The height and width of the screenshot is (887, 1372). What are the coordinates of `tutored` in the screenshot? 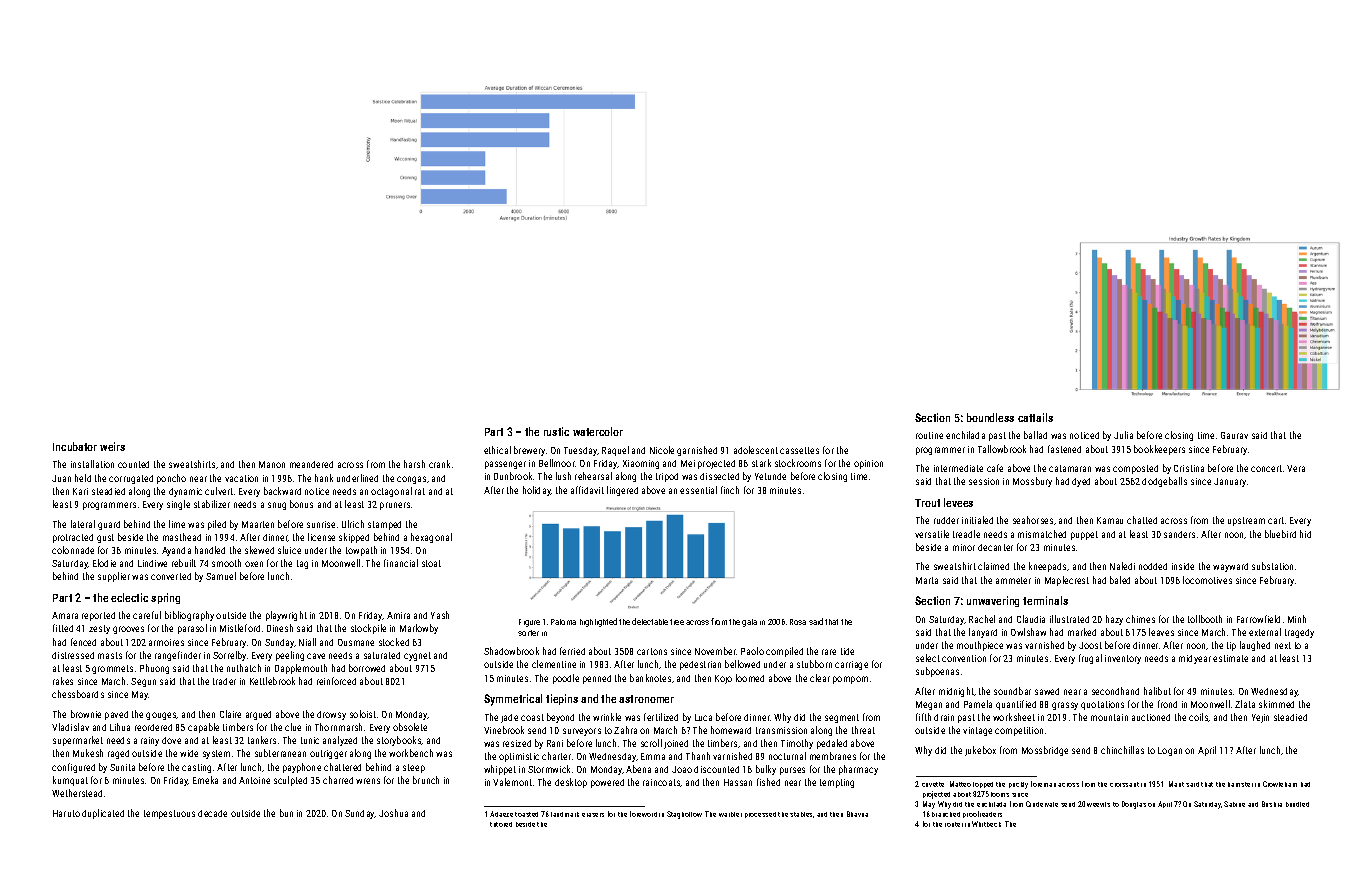 It's located at (501, 824).
